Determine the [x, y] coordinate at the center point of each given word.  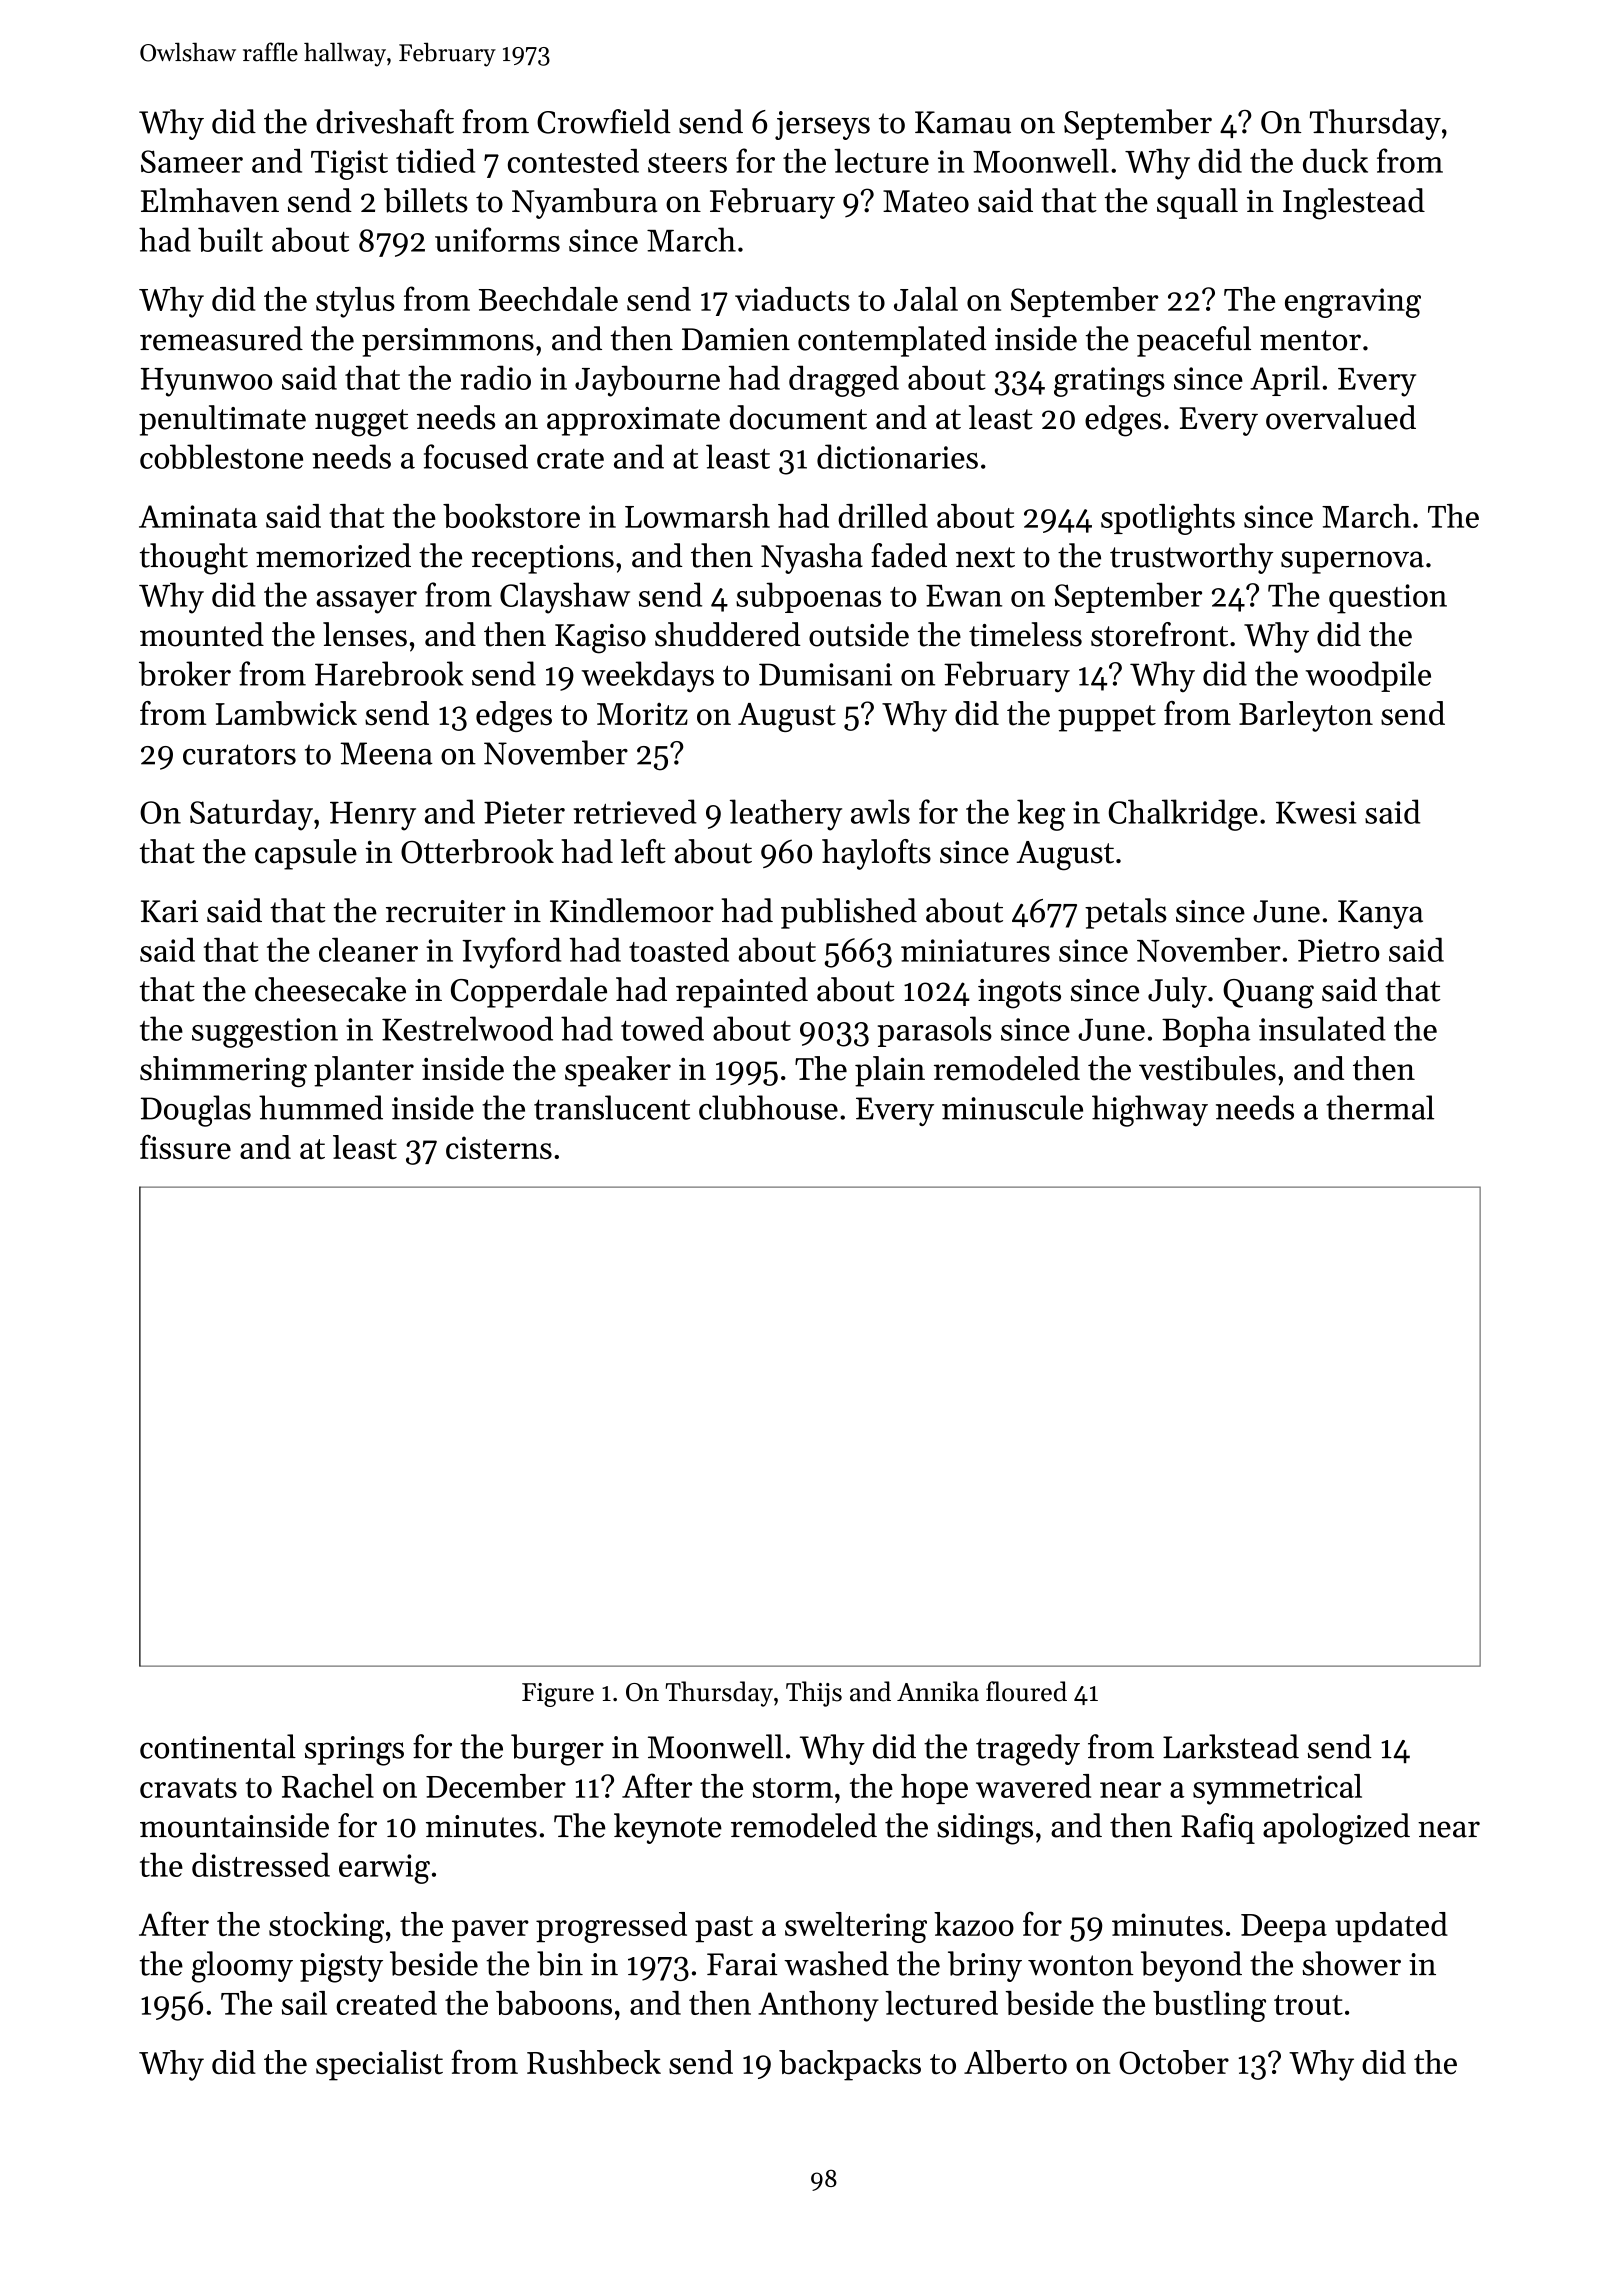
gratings [1109, 382]
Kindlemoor [632, 910]
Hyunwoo [206, 382]
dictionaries [897, 456]
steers [687, 163]
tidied [435, 161]
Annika [938, 1691]
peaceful [1194, 341]
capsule [306, 854]
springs [354, 1751]
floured [1026, 1691]
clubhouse [768, 1107]
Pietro [1339, 950]
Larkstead [1231, 1746]
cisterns [499, 1147]
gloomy [242, 1967]
